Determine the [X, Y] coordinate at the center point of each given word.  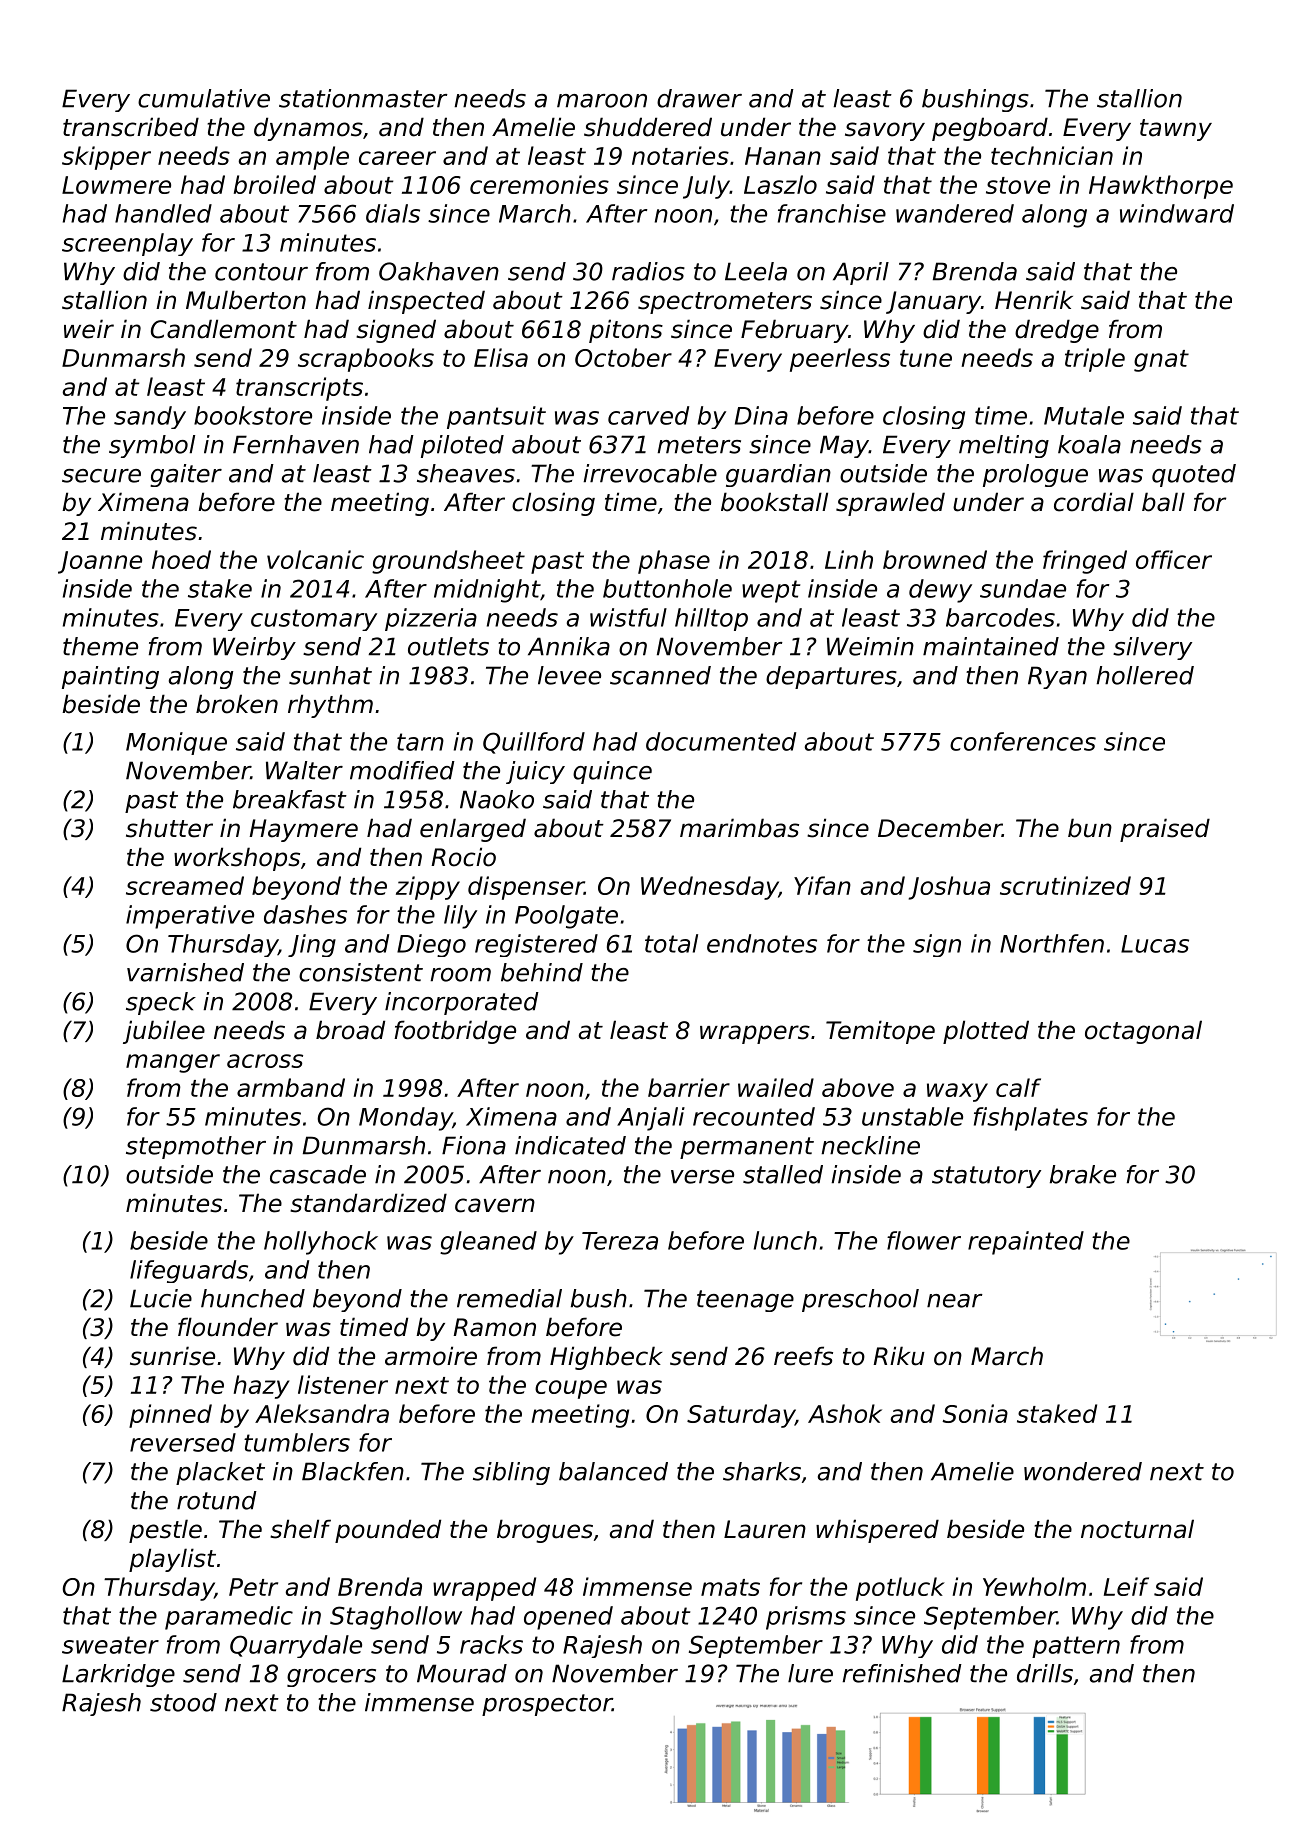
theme [100, 646]
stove [1018, 185]
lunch [785, 1240]
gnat [1161, 361]
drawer [699, 98]
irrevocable [650, 473]
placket [220, 1473]
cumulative [204, 98]
